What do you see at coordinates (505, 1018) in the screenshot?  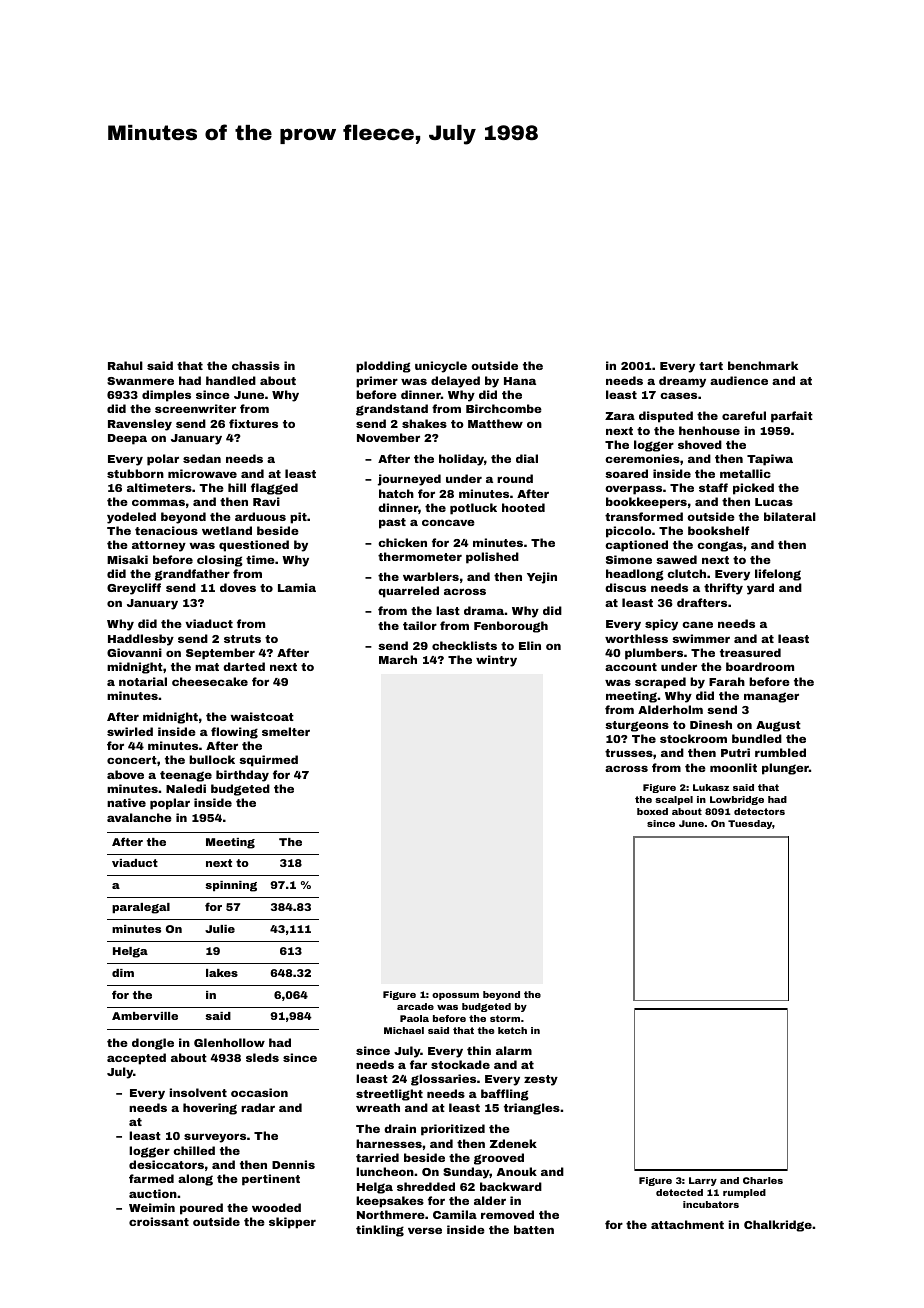 I see `storm` at bounding box center [505, 1018].
